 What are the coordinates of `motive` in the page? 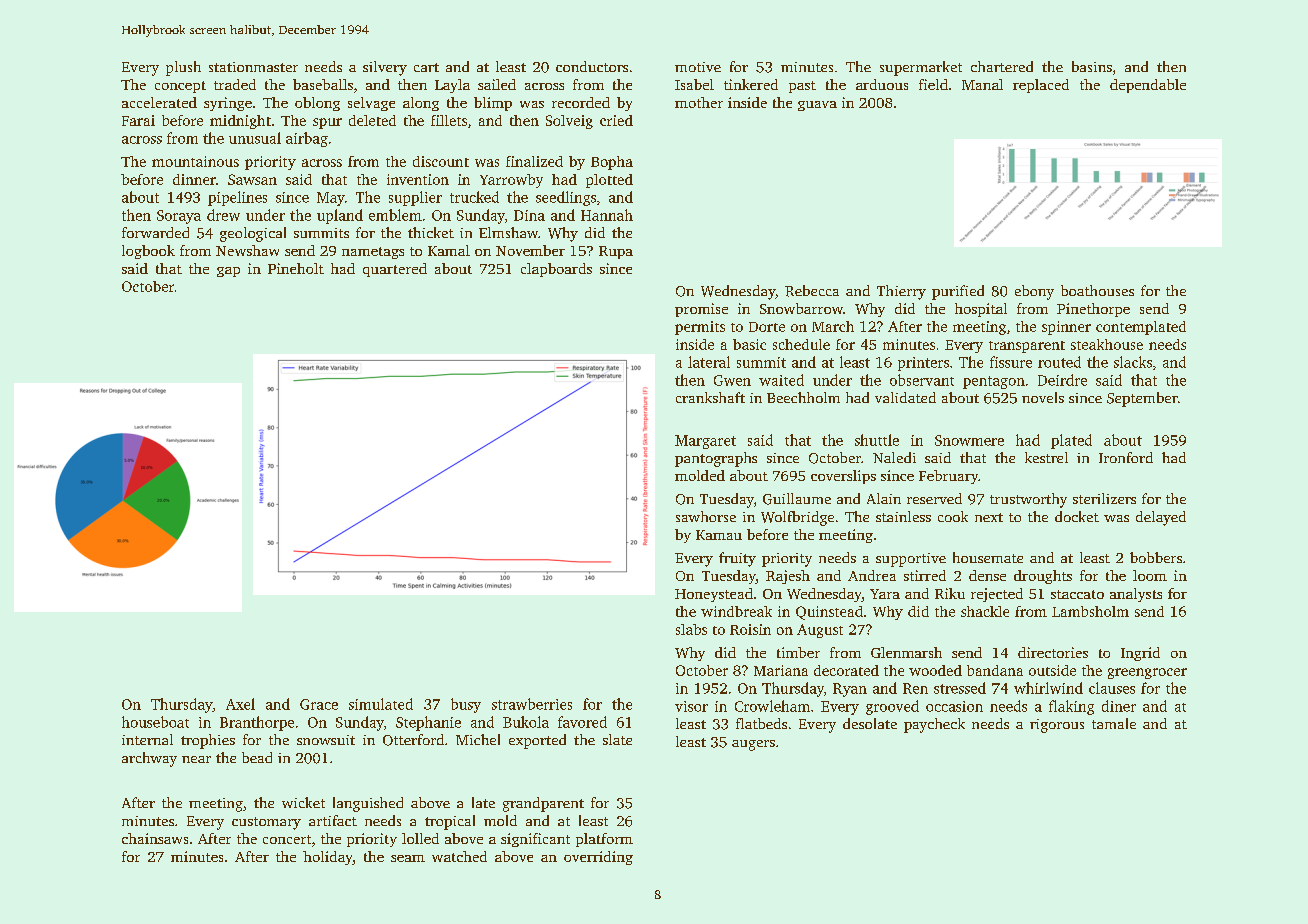 It's located at (698, 67).
